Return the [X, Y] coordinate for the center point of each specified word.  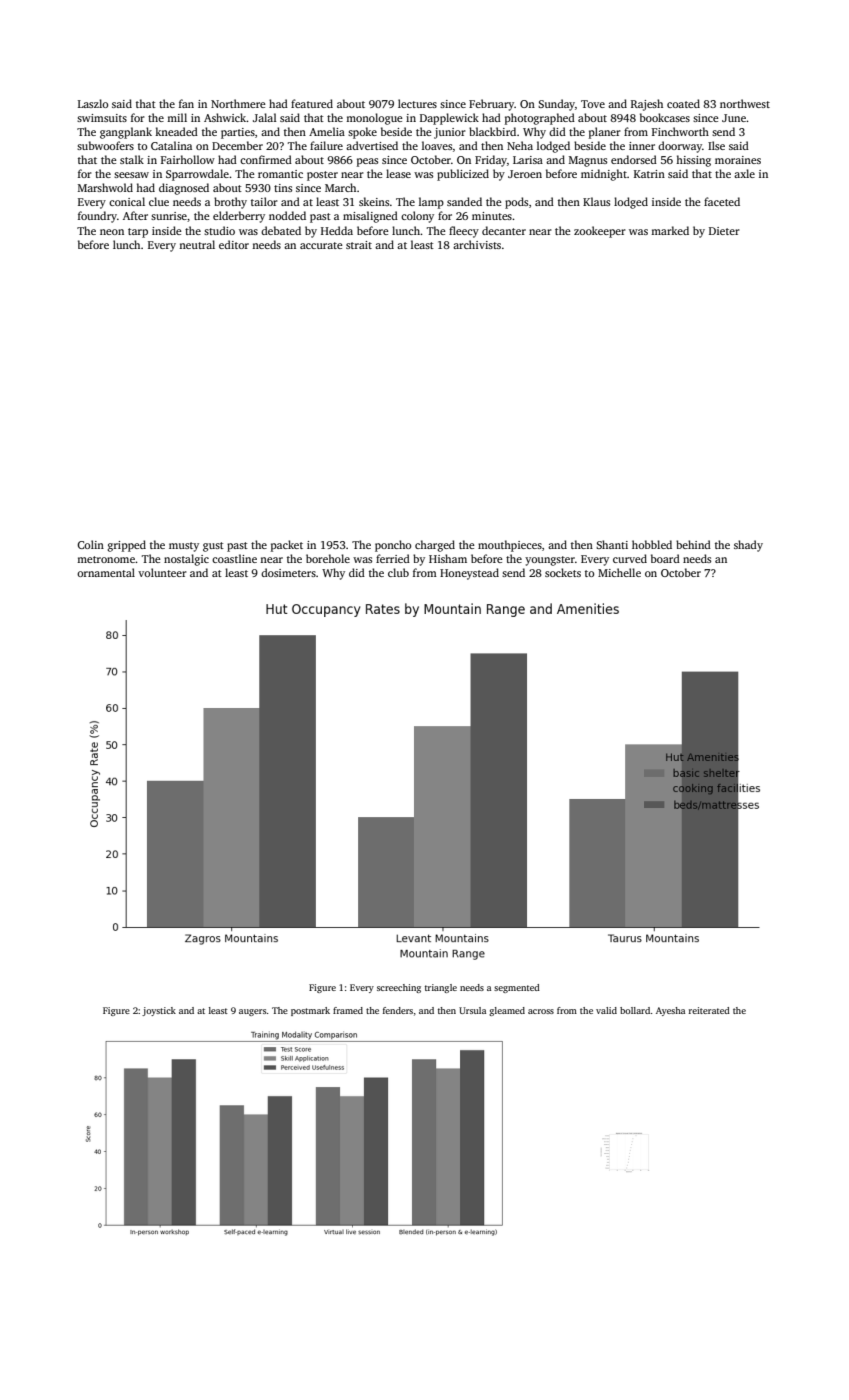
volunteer [162, 572]
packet [287, 546]
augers [252, 1012]
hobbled [652, 544]
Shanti [612, 544]
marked [670, 230]
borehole [328, 558]
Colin [90, 544]
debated [281, 230]
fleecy [464, 232]
